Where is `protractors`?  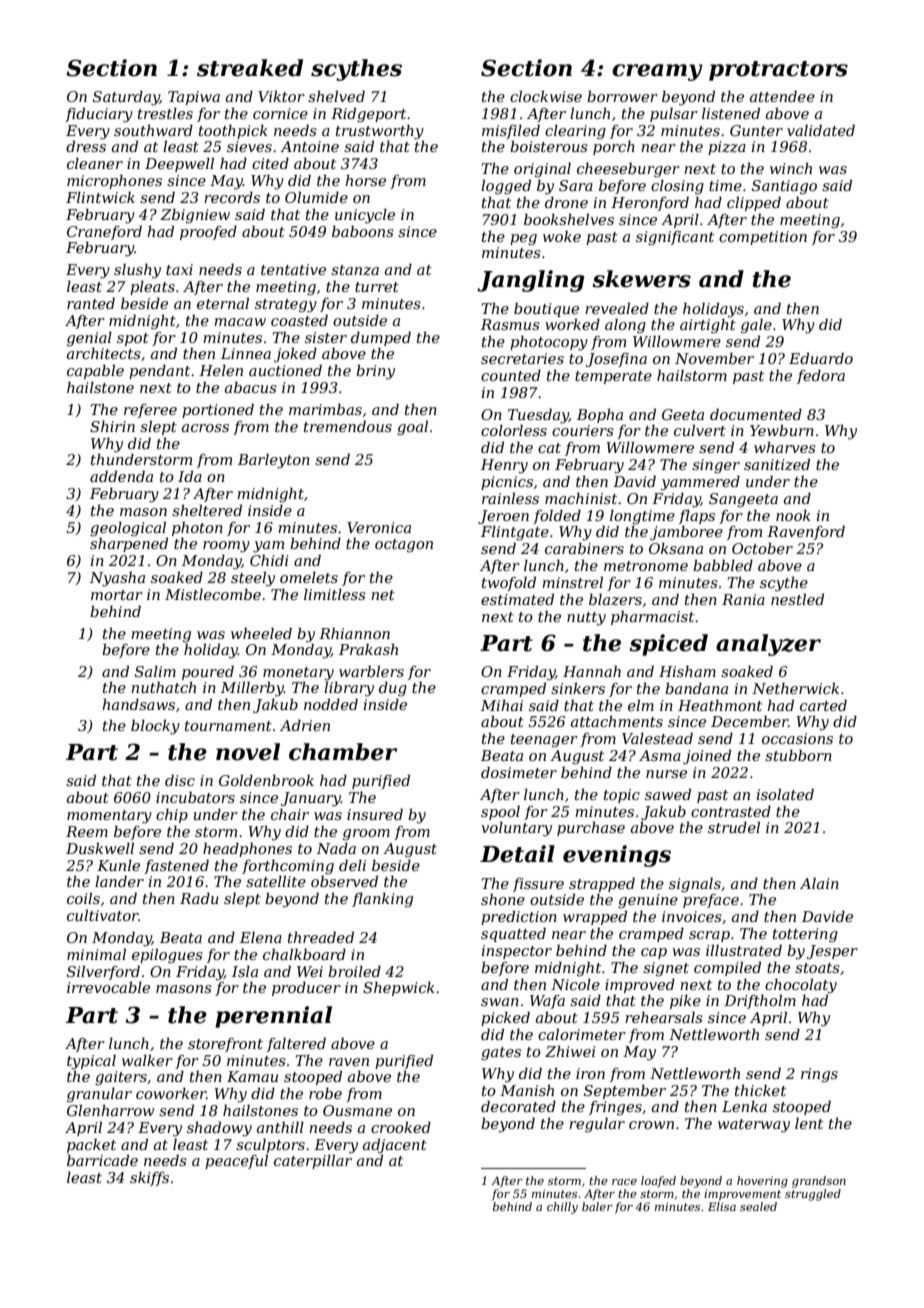 protractors is located at coordinates (778, 71).
